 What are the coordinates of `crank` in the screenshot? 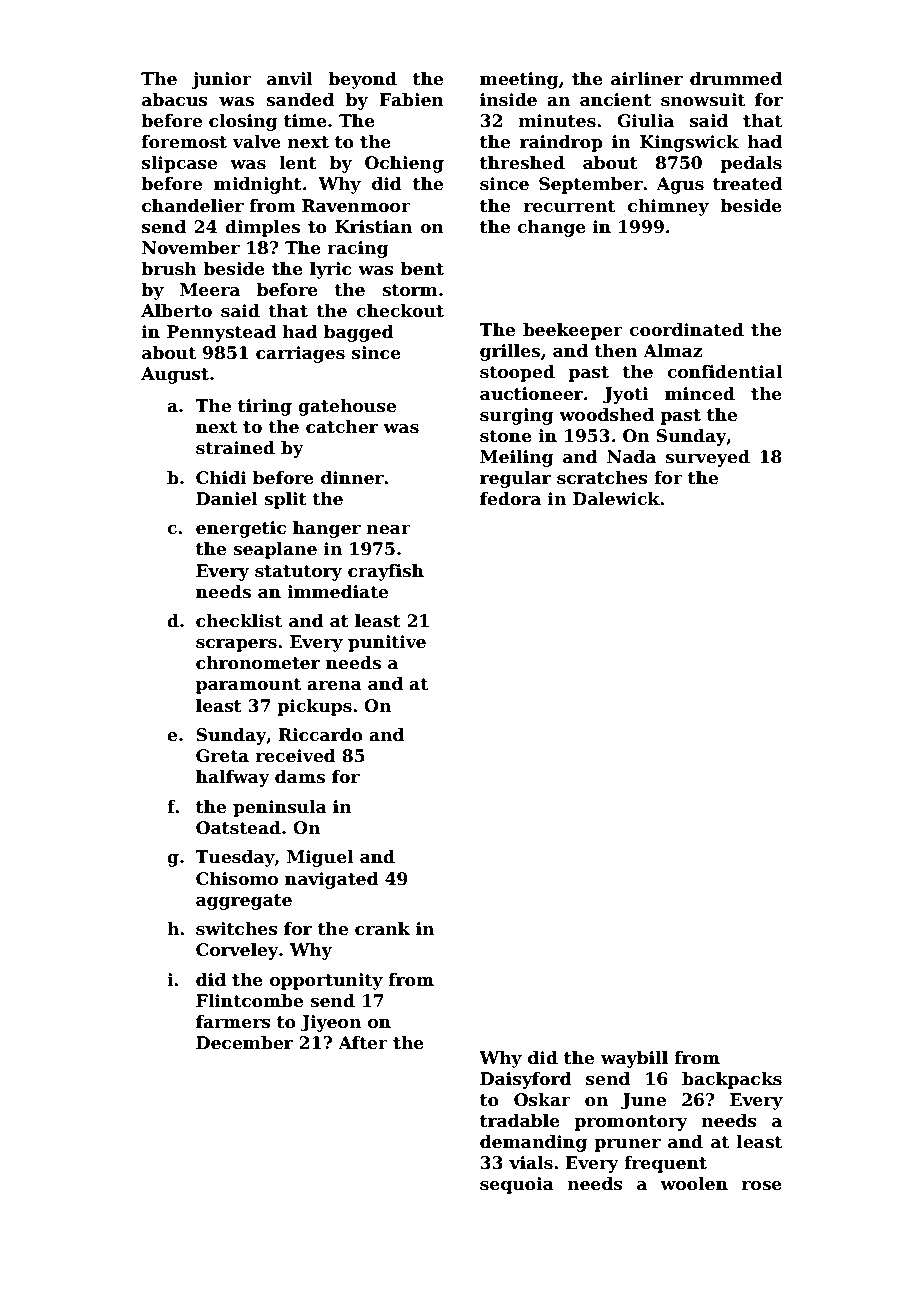 It's located at (382, 929).
